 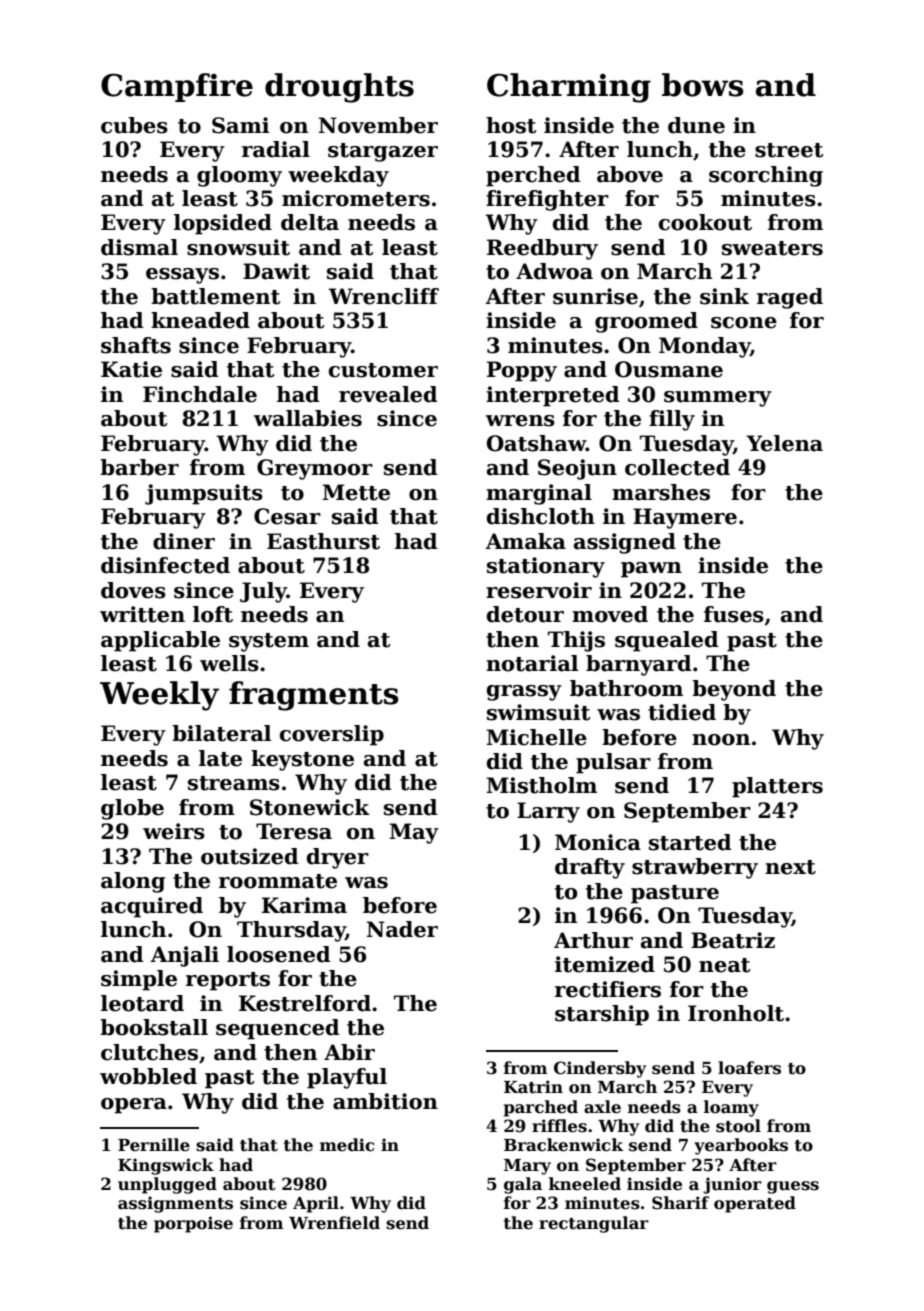 I want to click on Dawit, so click(x=276, y=271).
